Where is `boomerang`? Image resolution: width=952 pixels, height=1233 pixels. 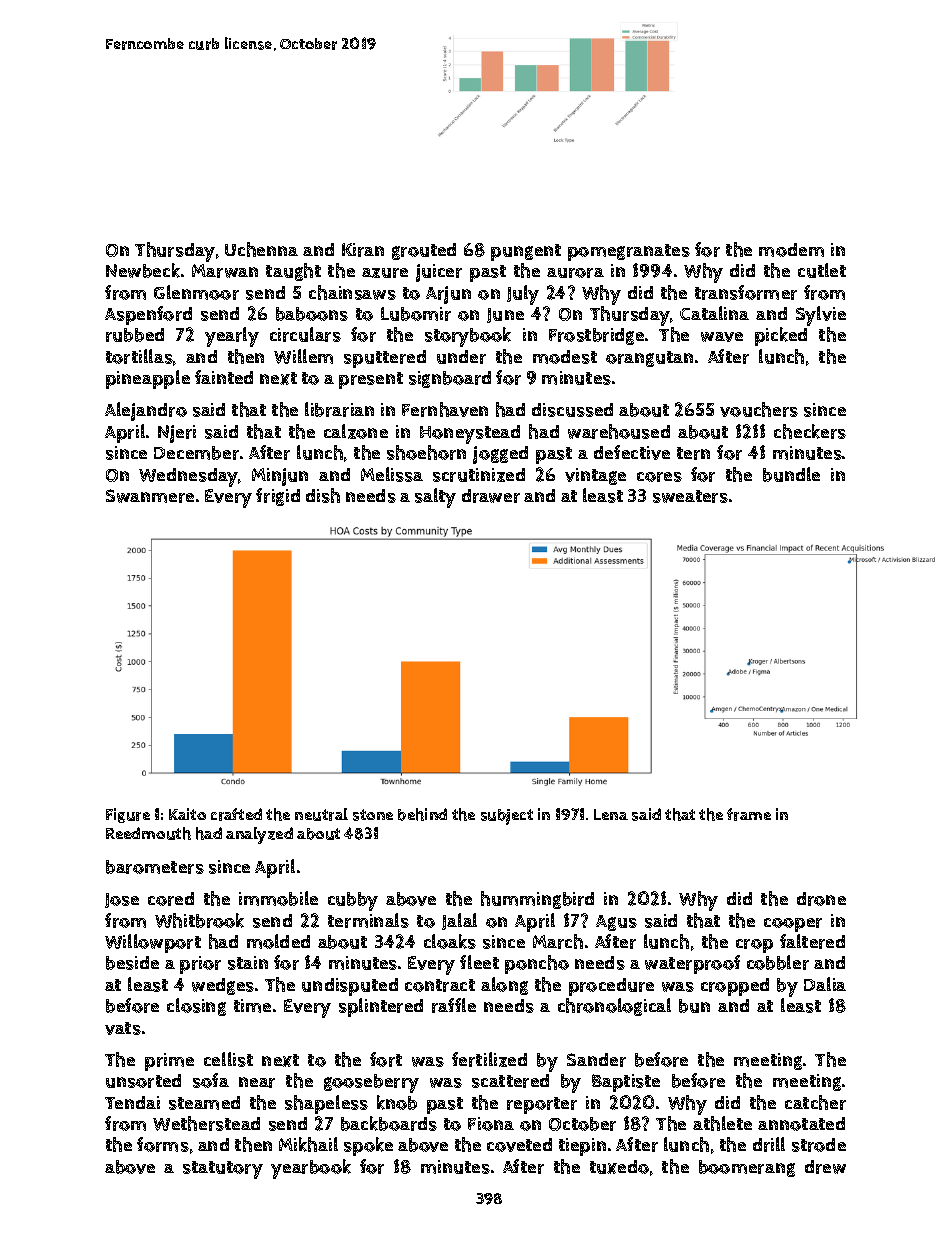 boomerang is located at coordinates (747, 1168).
